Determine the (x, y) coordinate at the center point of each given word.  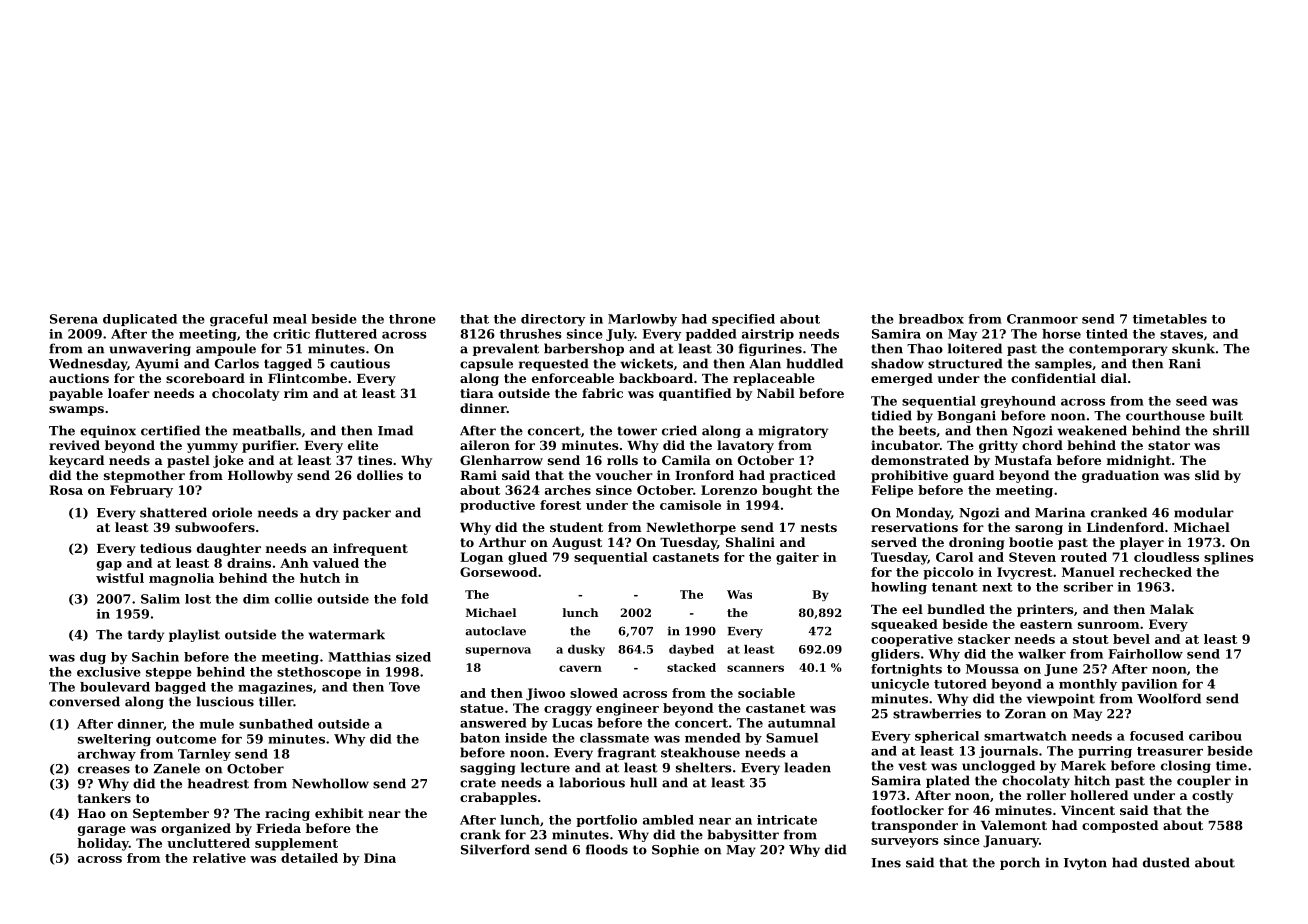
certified (170, 430)
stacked (691, 667)
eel (912, 609)
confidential (1053, 378)
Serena (74, 319)
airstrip (768, 335)
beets (917, 430)
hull (643, 782)
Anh (294, 563)
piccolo (948, 573)
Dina (380, 858)
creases (104, 770)
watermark (346, 634)
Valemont (1014, 825)
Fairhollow (1145, 654)
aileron (485, 445)
